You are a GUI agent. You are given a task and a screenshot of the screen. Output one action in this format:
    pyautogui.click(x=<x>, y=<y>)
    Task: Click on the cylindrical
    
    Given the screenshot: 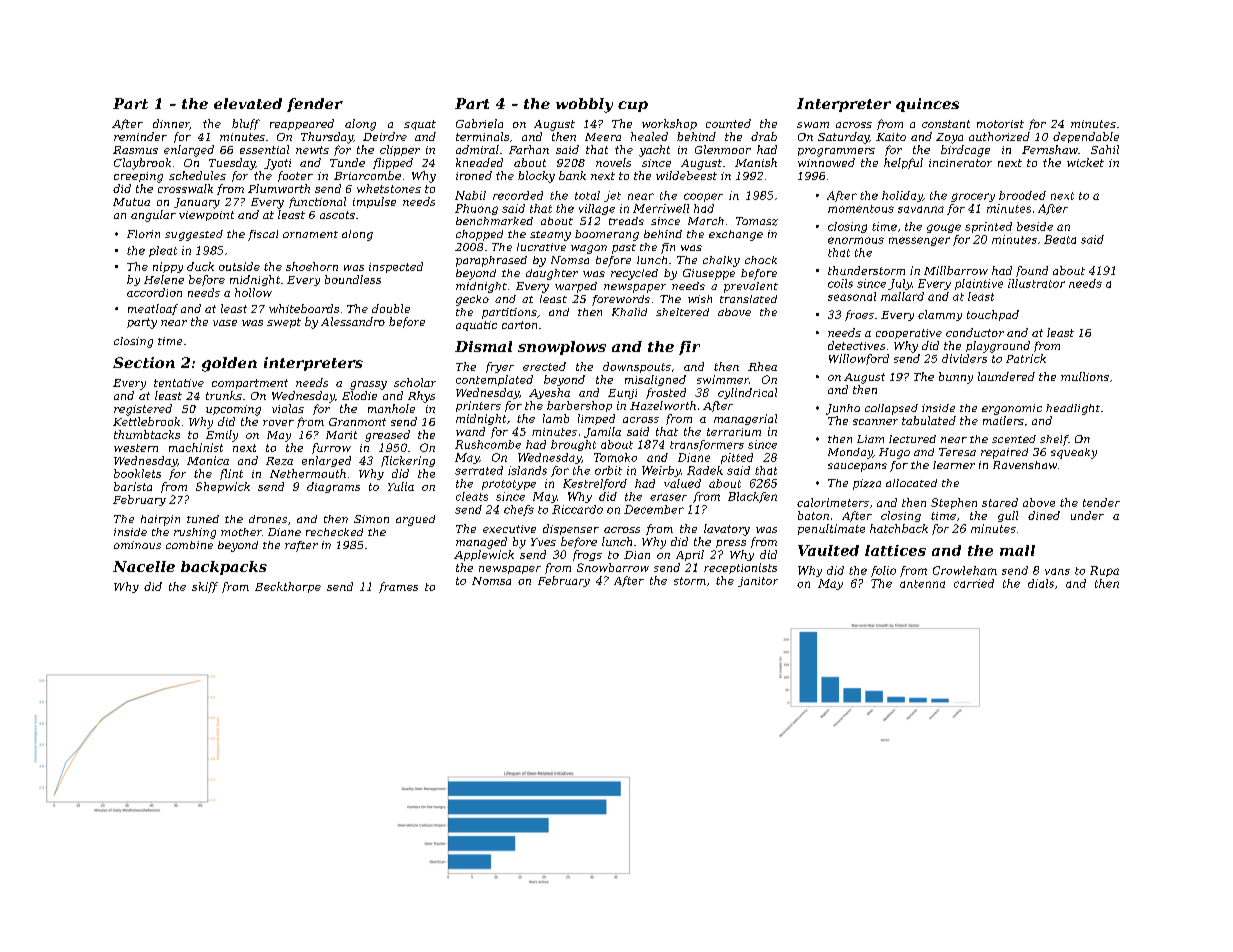 What is the action you would take?
    pyautogui.click(x=747, y=393)
